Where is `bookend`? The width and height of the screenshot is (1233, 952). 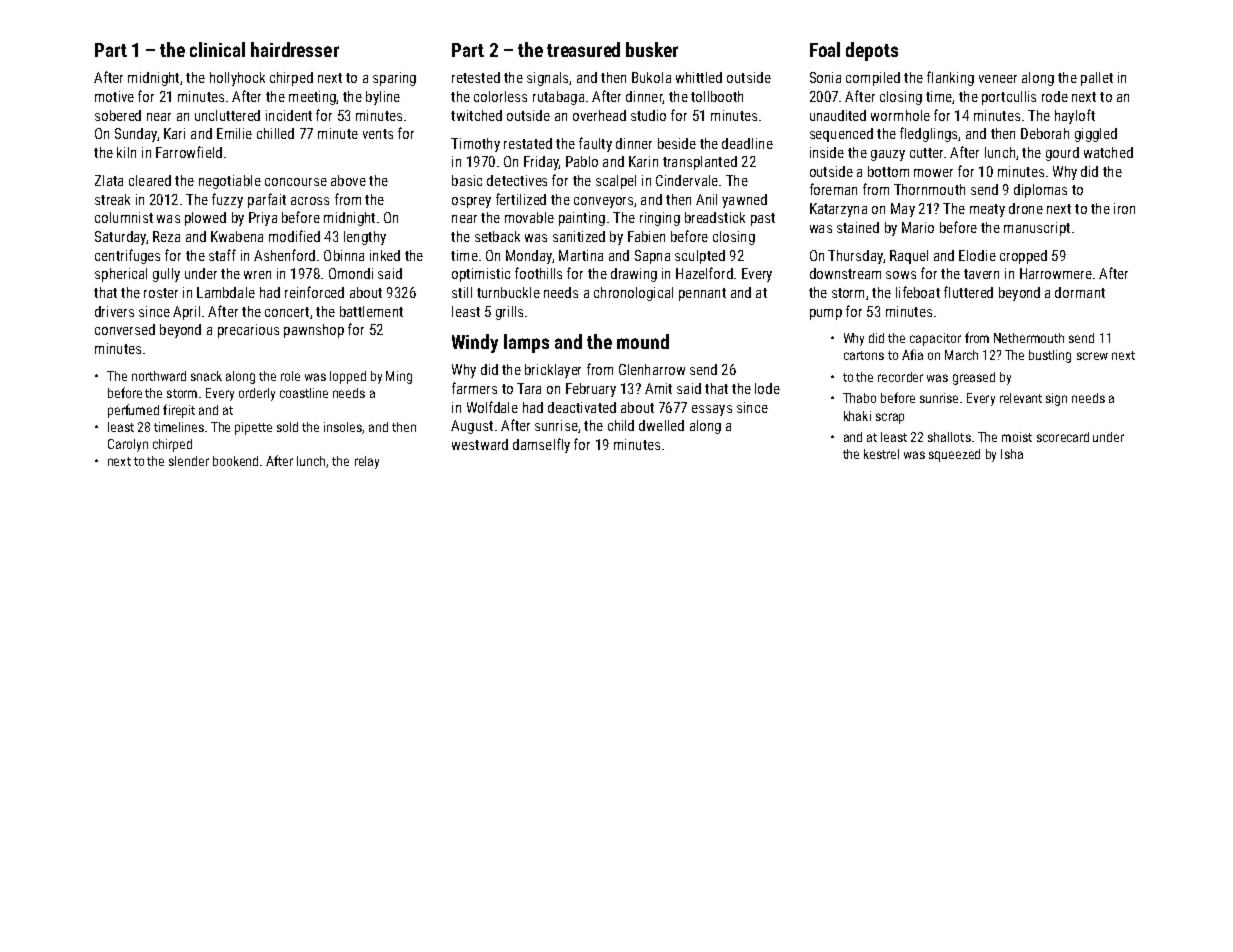
bookend is located at coordinates (235, 461).
